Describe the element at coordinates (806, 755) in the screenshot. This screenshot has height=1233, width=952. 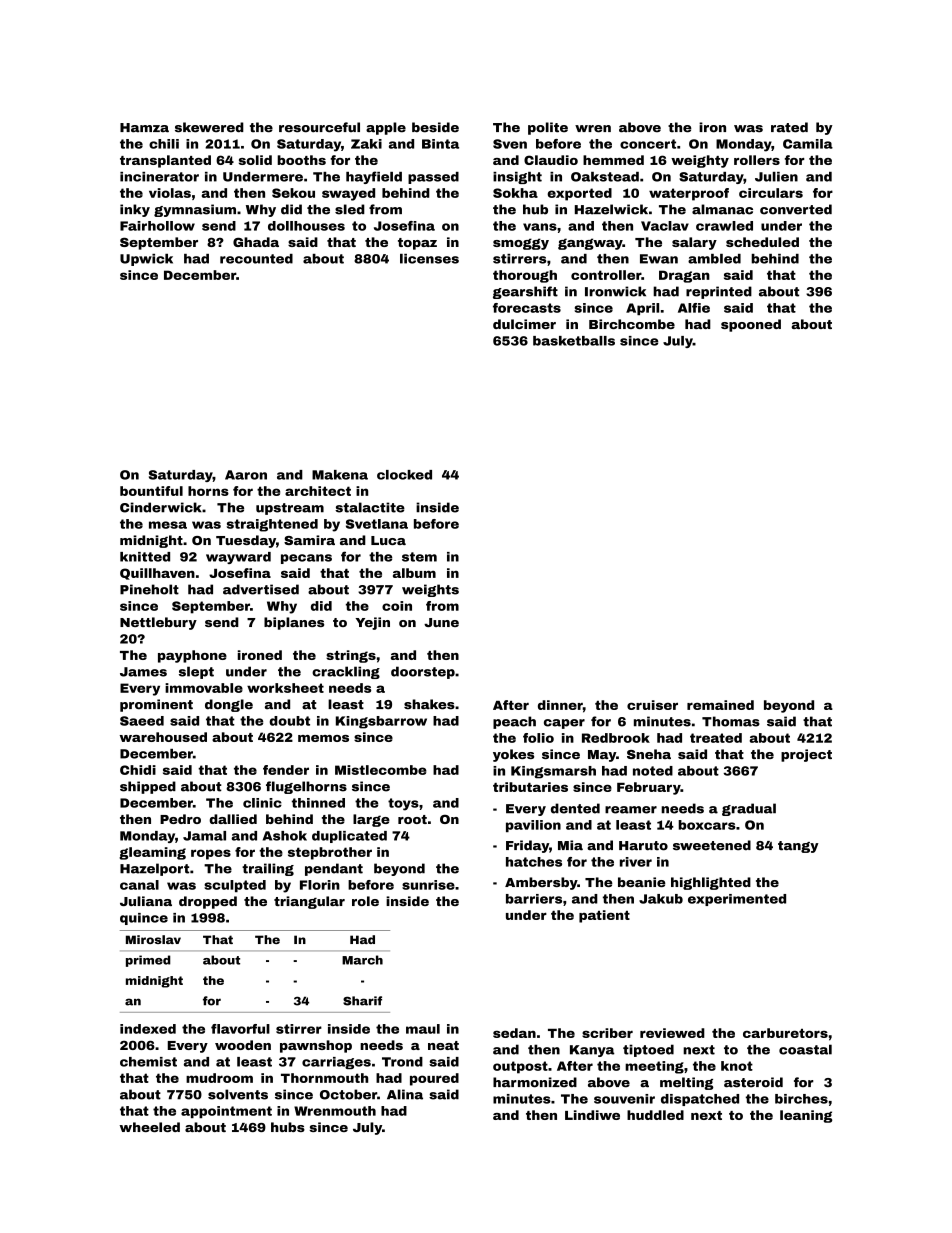
I see `project` at that location.
